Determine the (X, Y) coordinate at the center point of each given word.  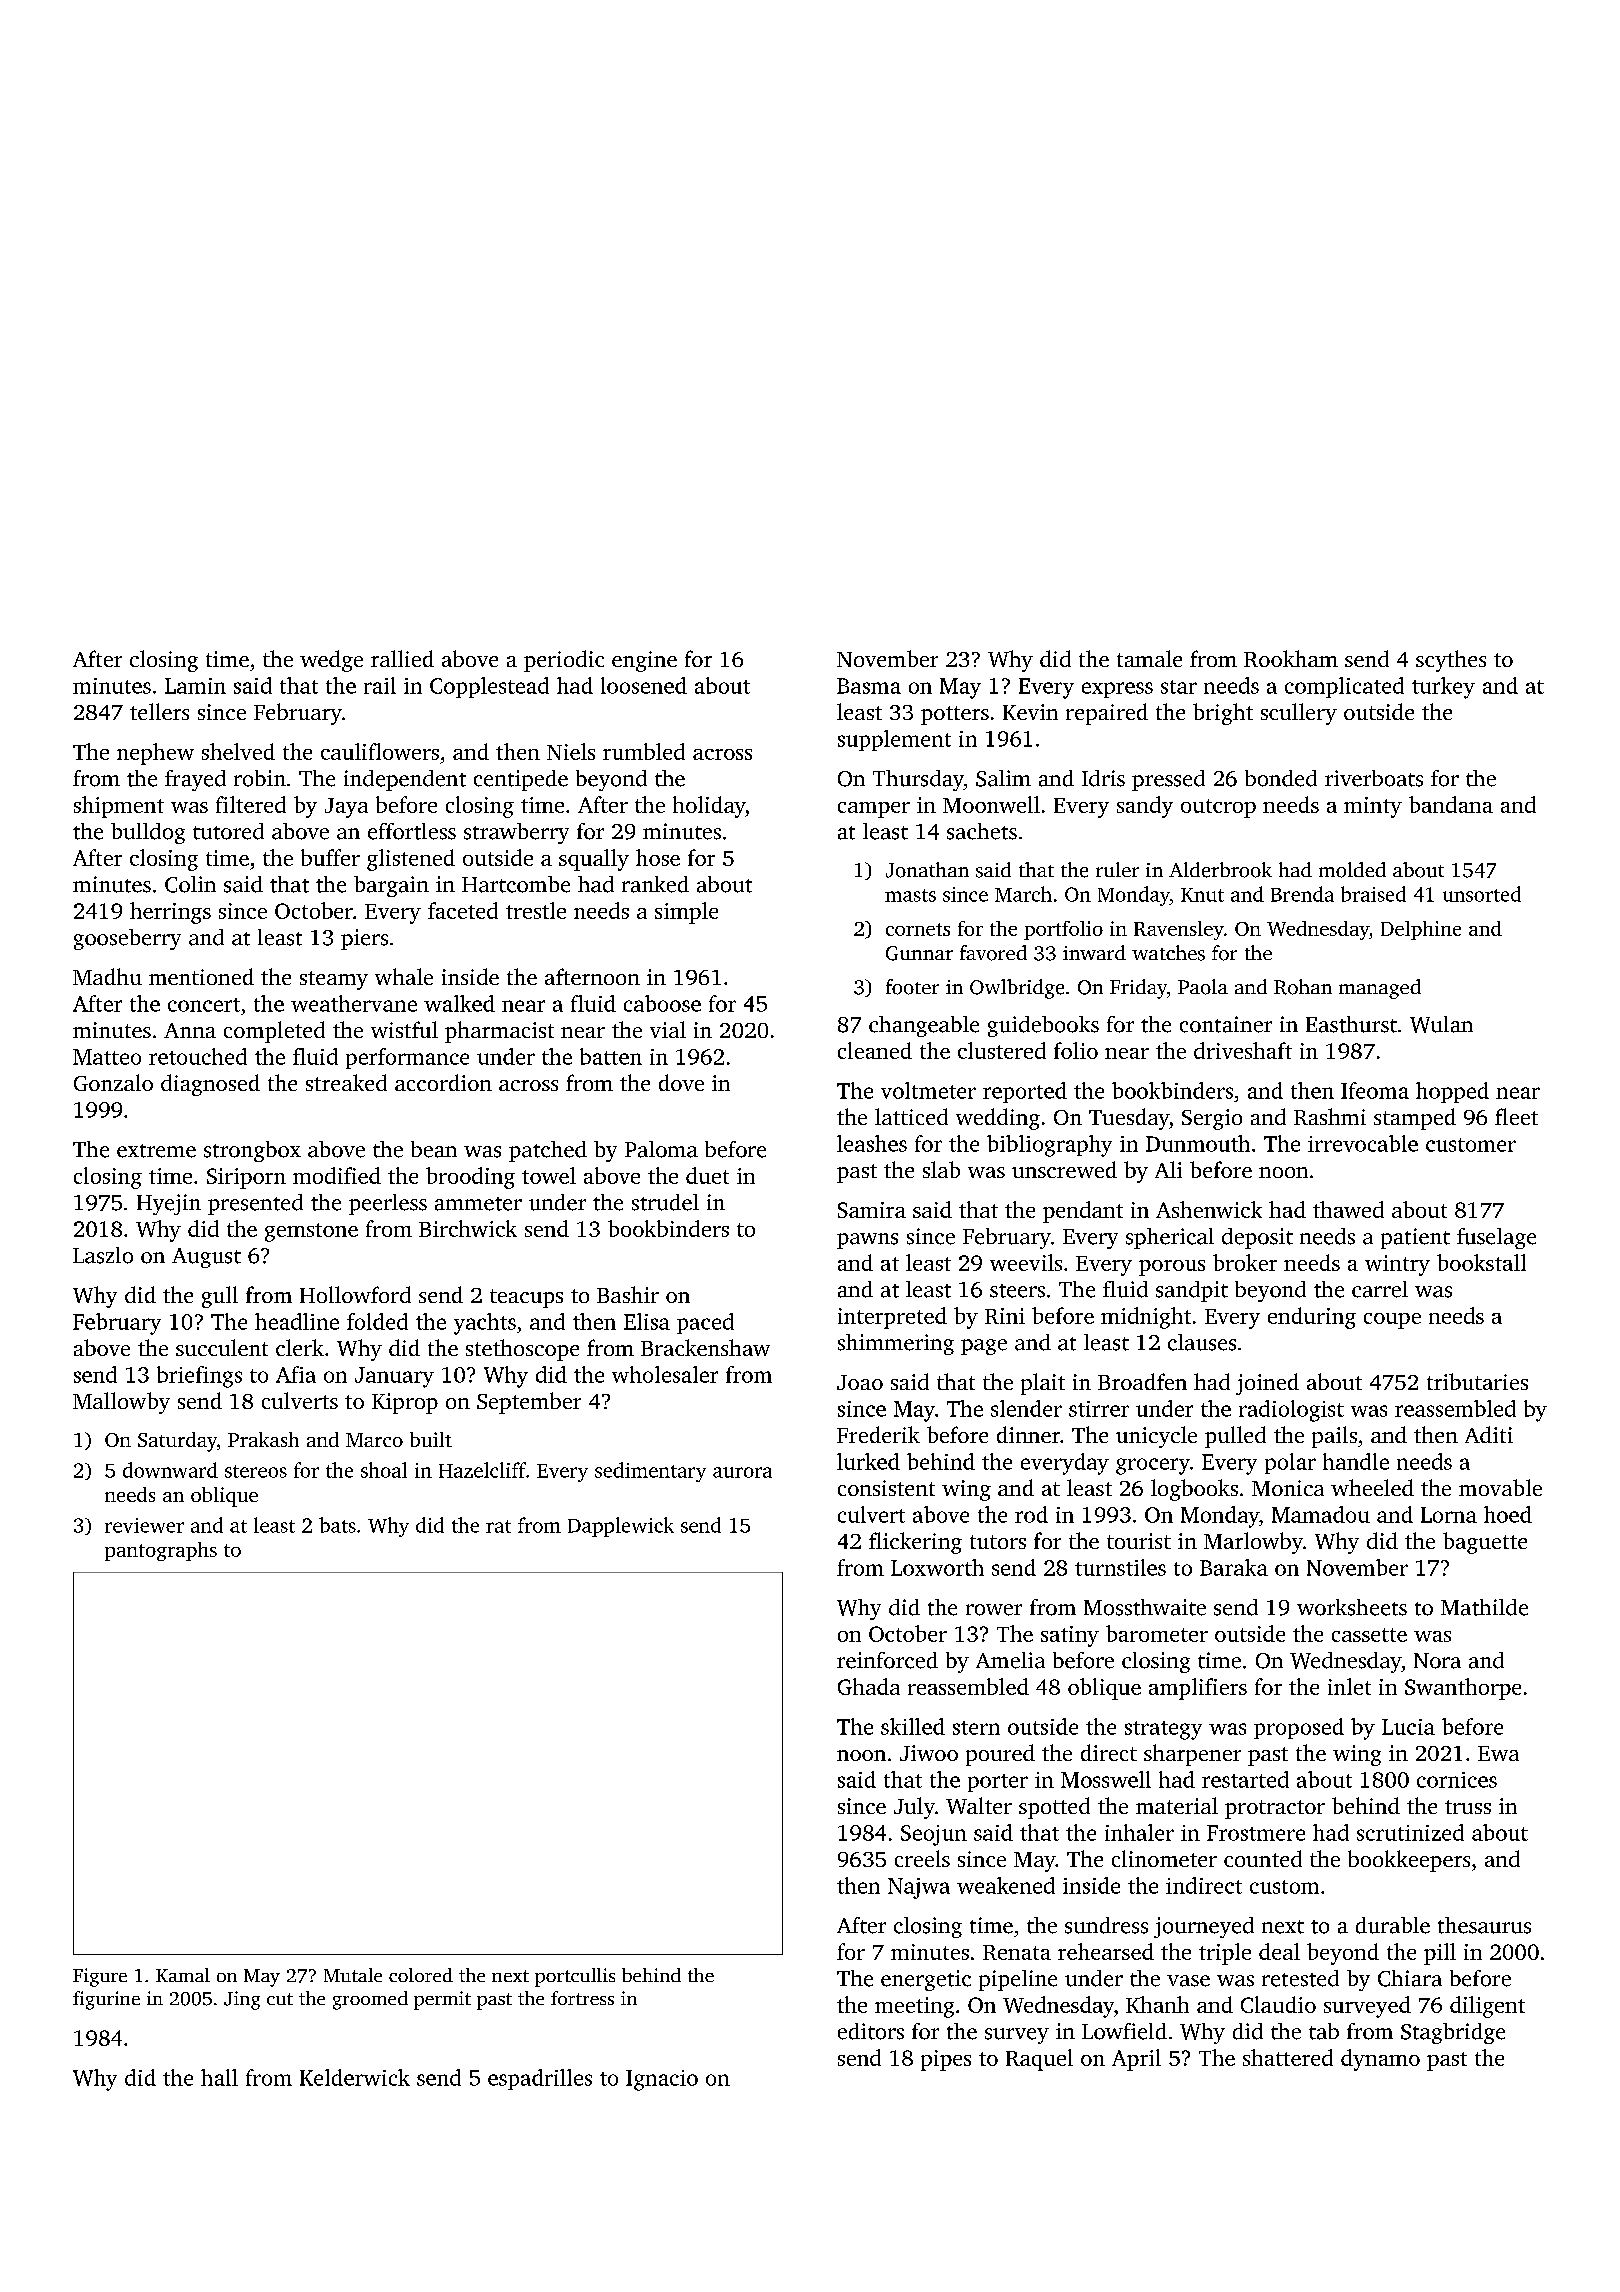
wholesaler (665, 1374)
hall (219, 2077)
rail (380, 685)
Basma (869, 686)
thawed (1348, 1209)
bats (337, 1525)
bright (1223, 714)
